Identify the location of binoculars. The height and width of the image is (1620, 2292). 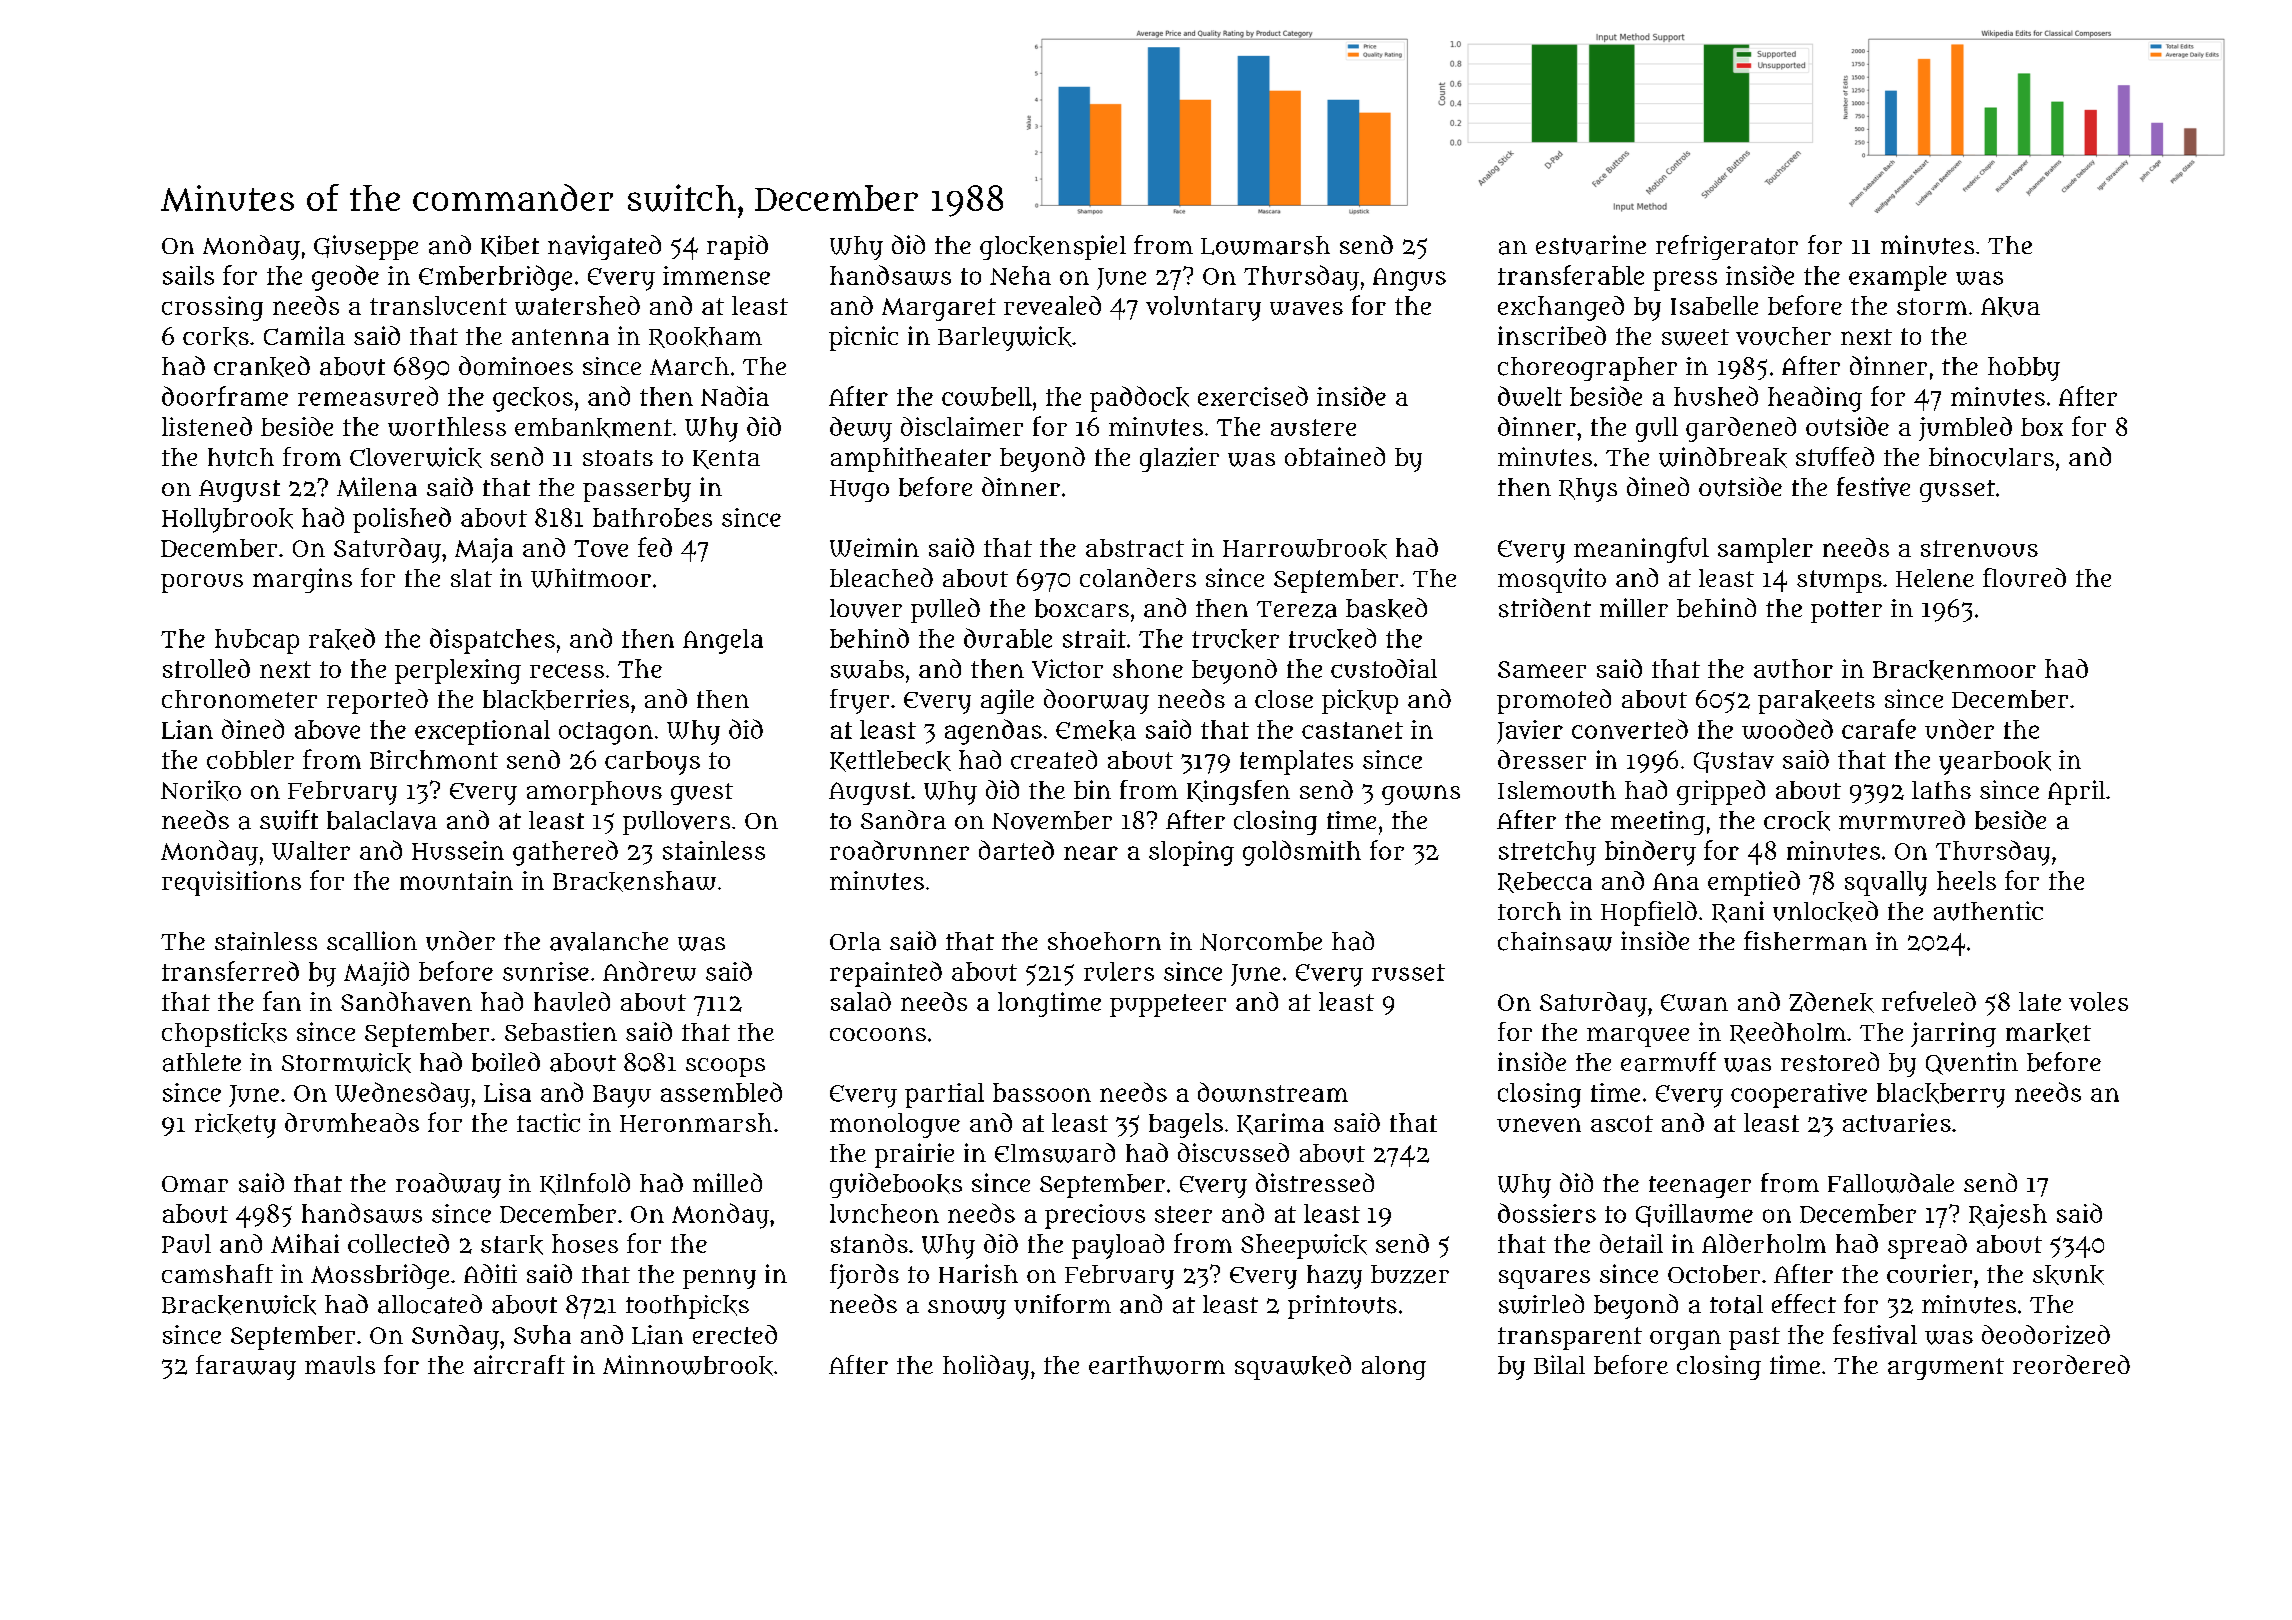
(1991, 457).
